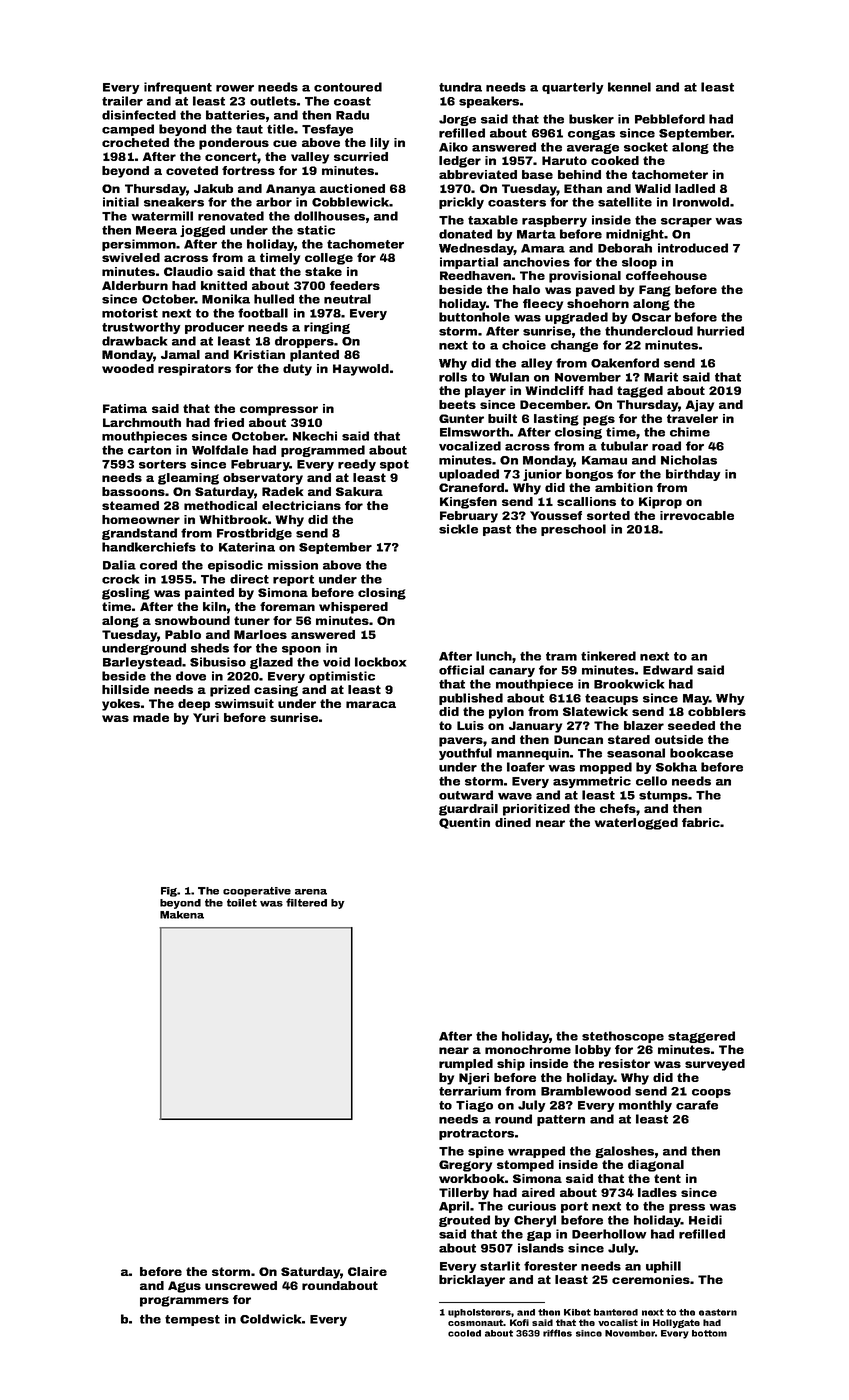 Image resolution: width=849 pixels, height=1400 pixels. What do you see at coordinates (178, 88) in the screenshot?
I see `infrequent` at bounding box center [178, 88].
